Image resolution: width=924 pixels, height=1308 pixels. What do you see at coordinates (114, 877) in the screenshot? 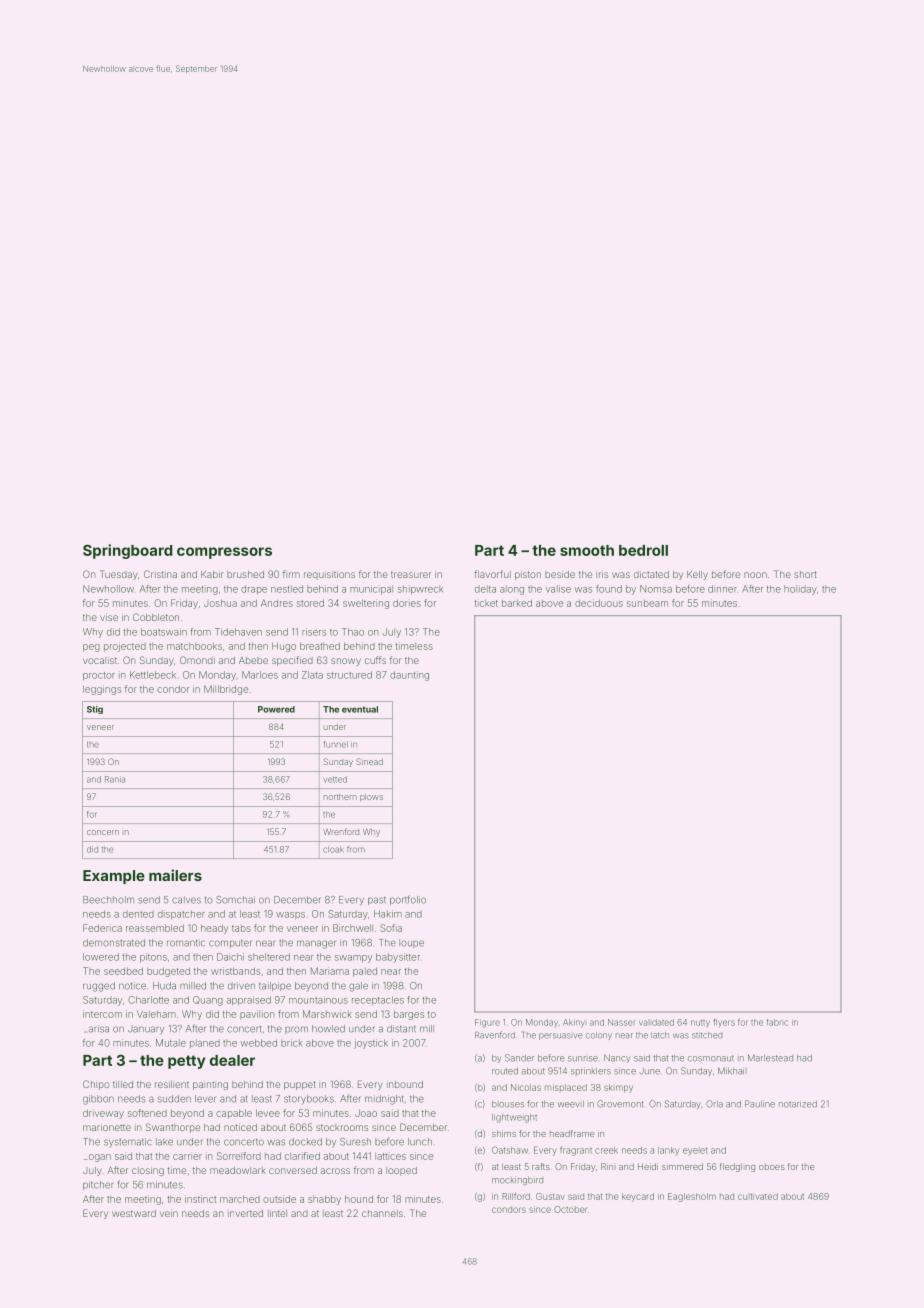
I see `Example` at bounding box center [114, 877].
